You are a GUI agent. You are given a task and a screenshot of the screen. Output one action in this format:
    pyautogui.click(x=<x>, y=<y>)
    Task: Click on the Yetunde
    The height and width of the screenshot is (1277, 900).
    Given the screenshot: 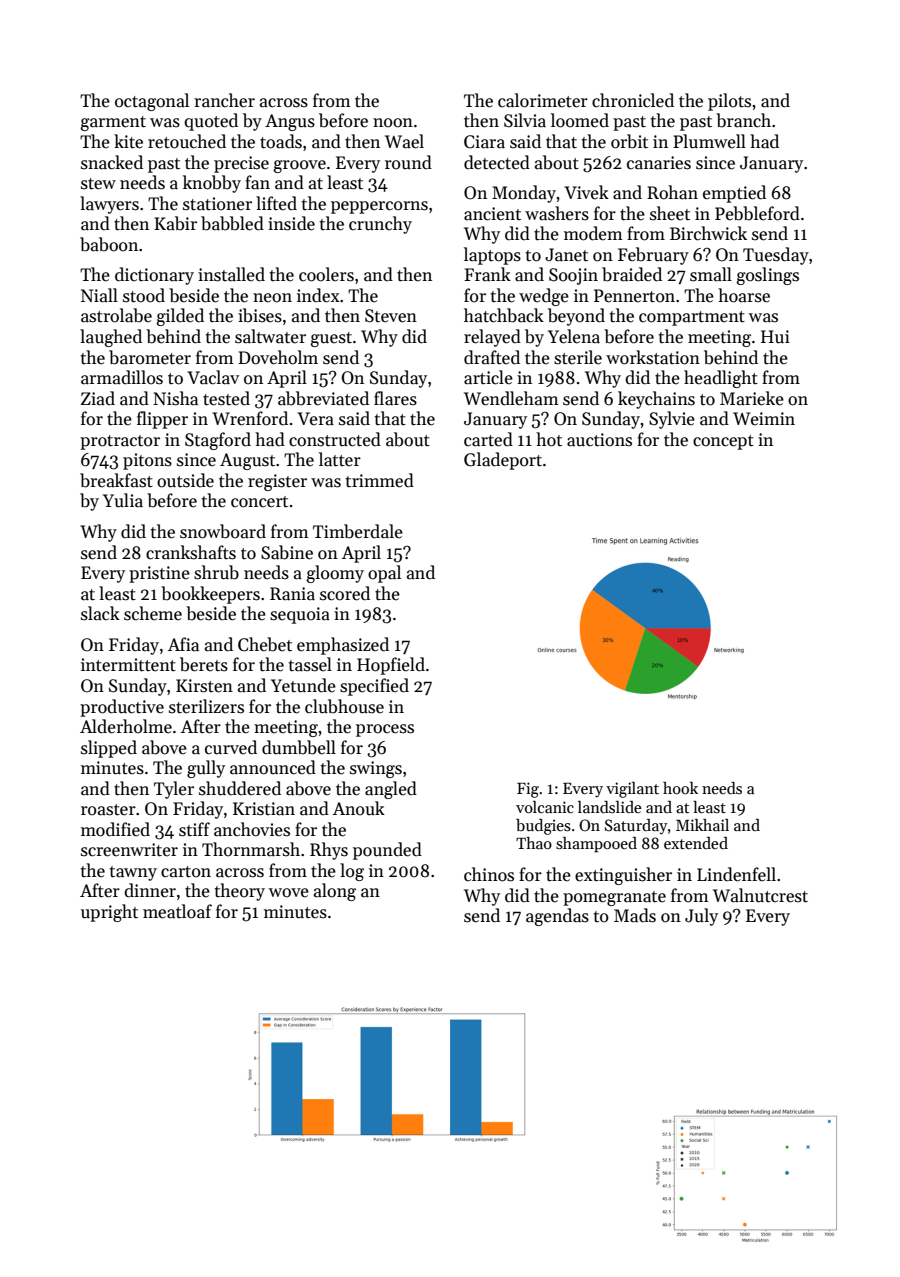 What is the action you would take?
    pyautogui.click(x=303, y=685)
